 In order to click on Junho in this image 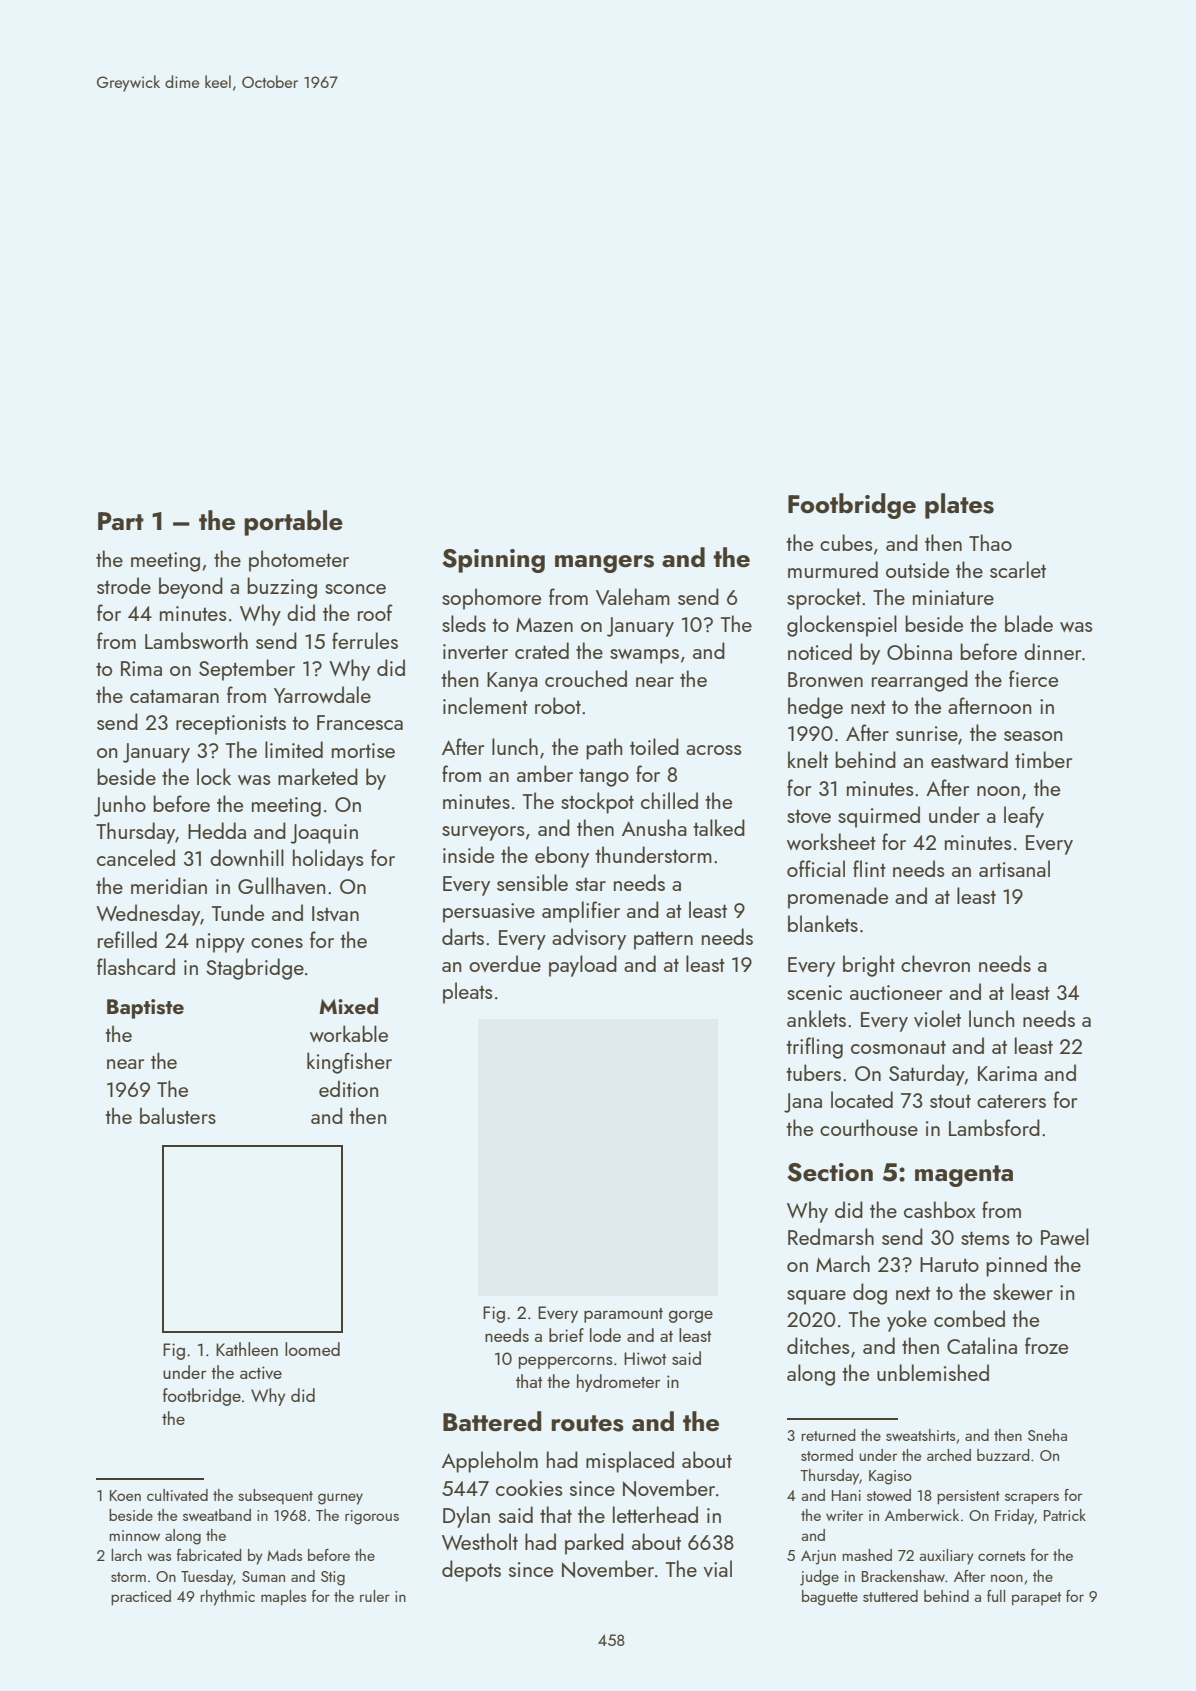, I will do `click(120, 806)`.
